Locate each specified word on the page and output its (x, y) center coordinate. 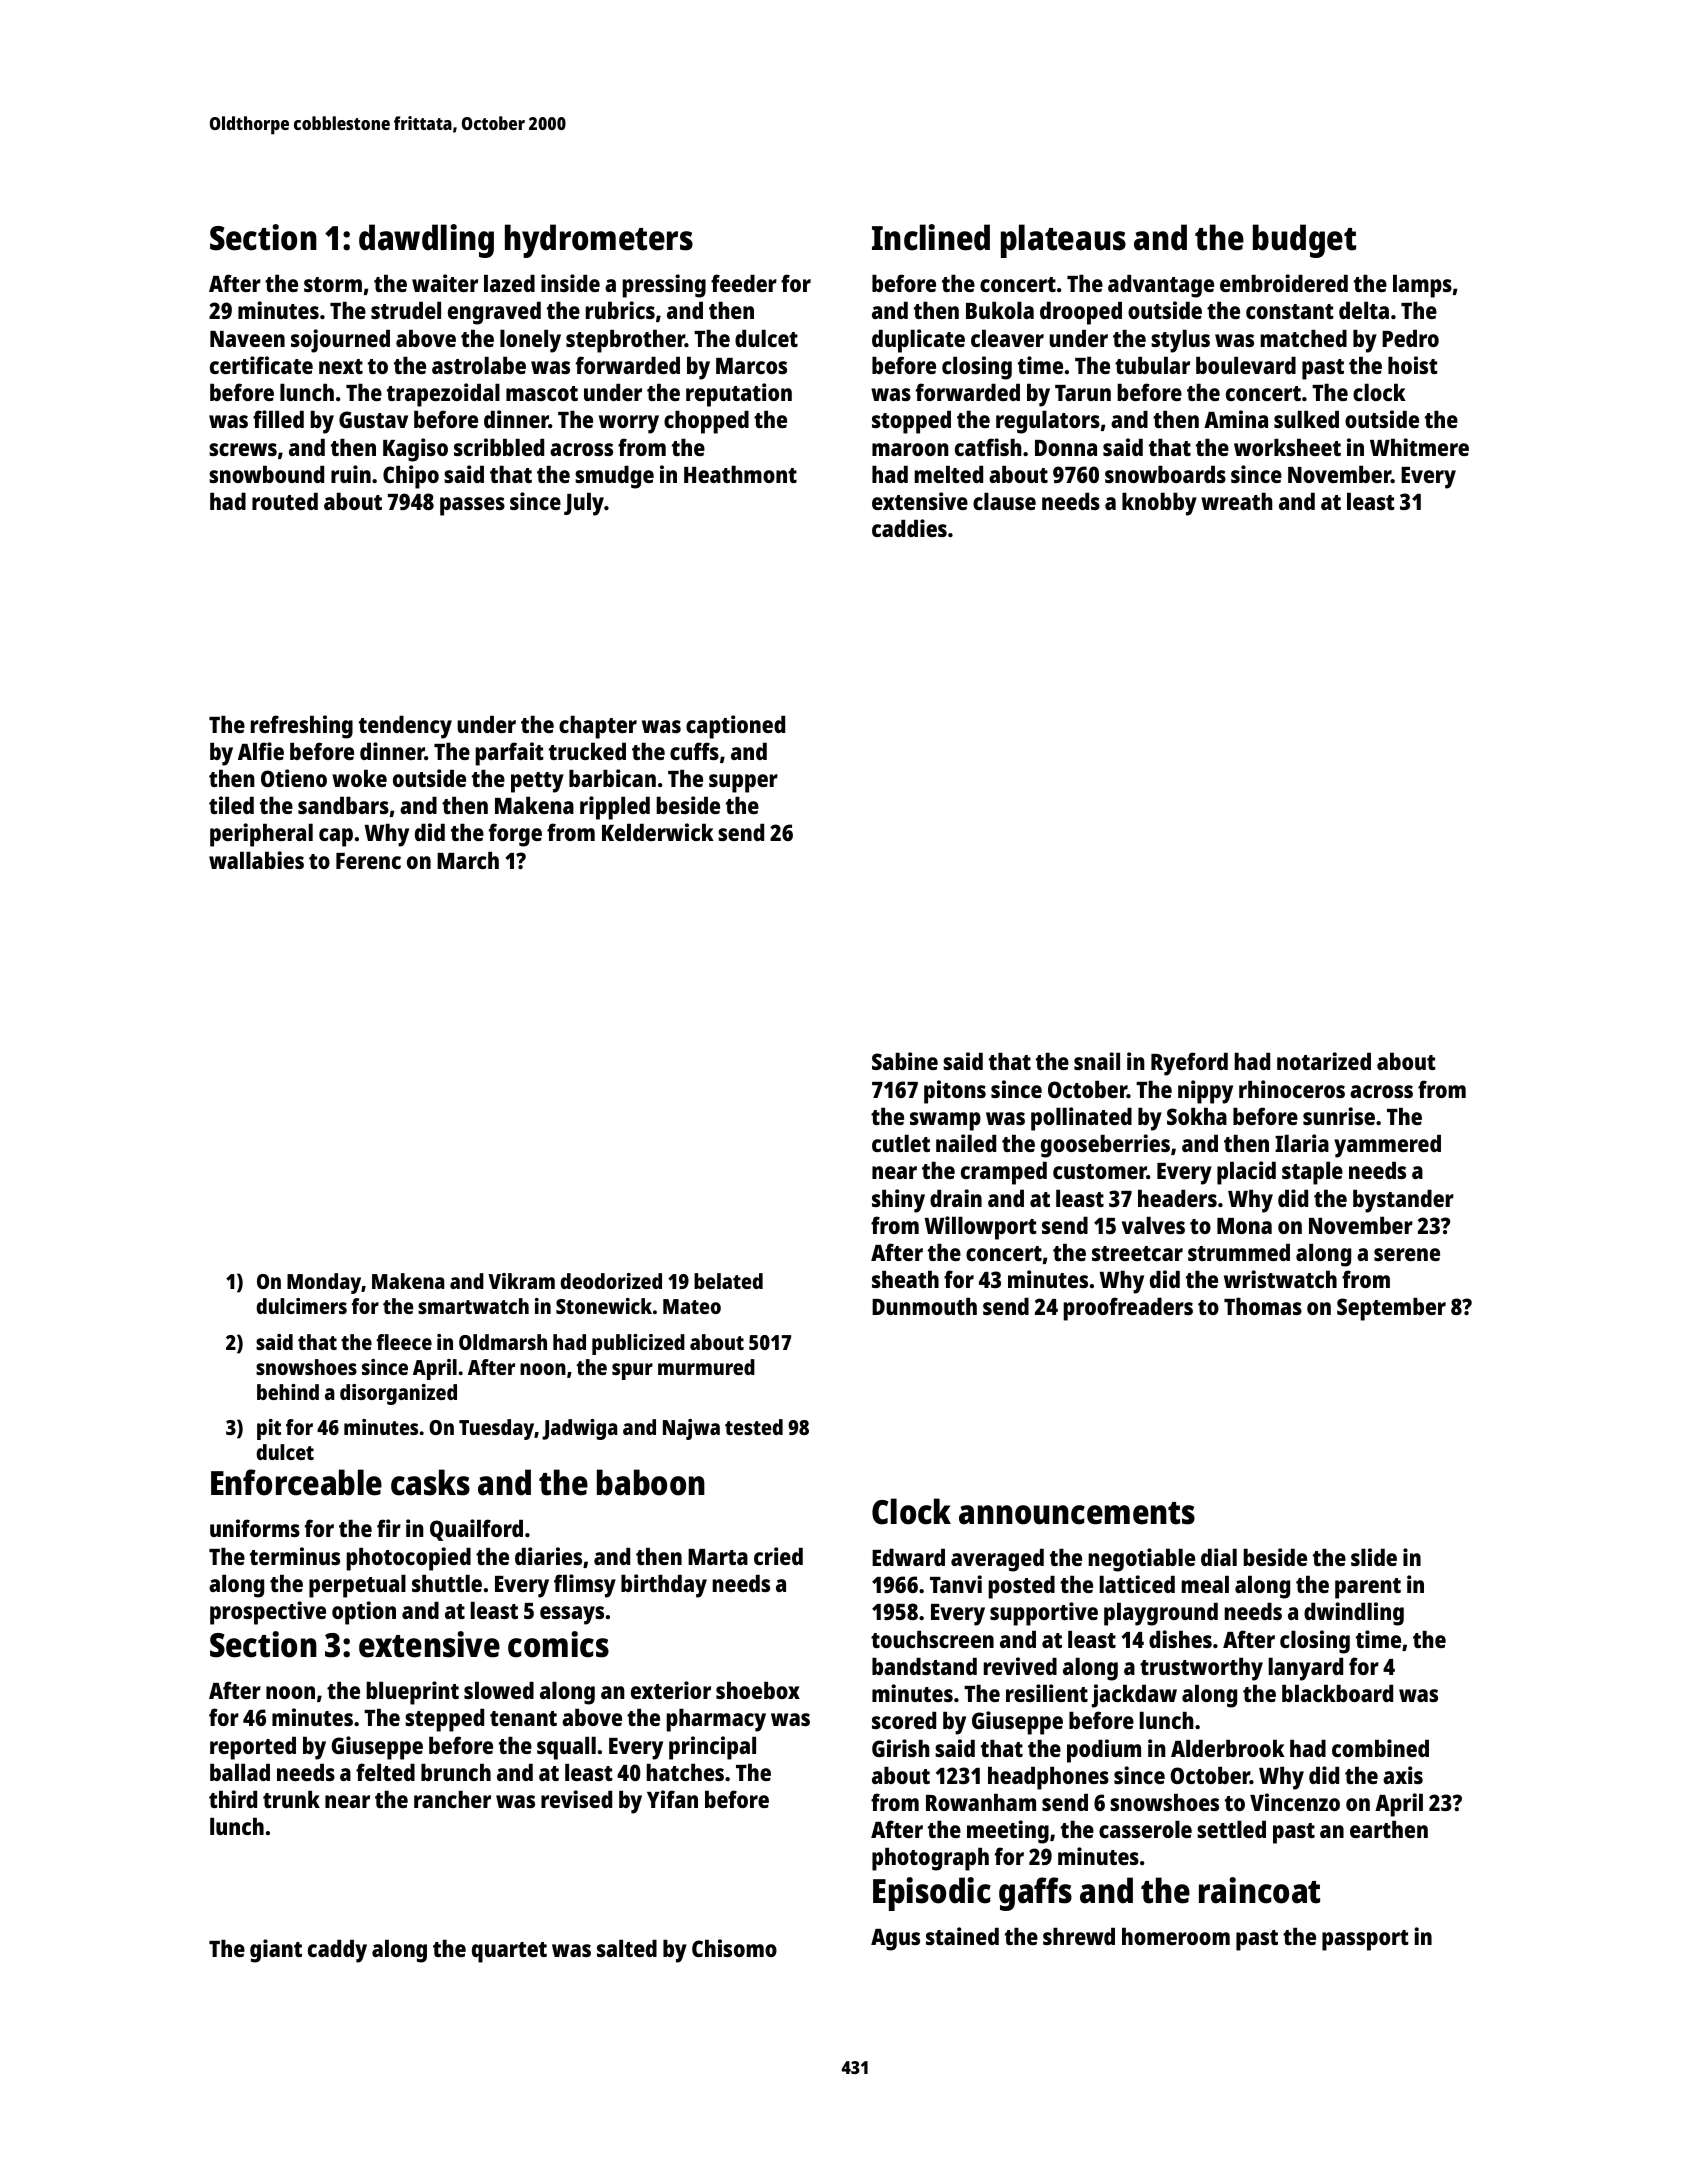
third (233, 1799)
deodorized (611, 1281)
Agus (895, 1940)
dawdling (426, 241)
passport (1365, 1940)
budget (1304, 241)
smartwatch (473, 1306)
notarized (1324, 1061)
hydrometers (599, 241)
